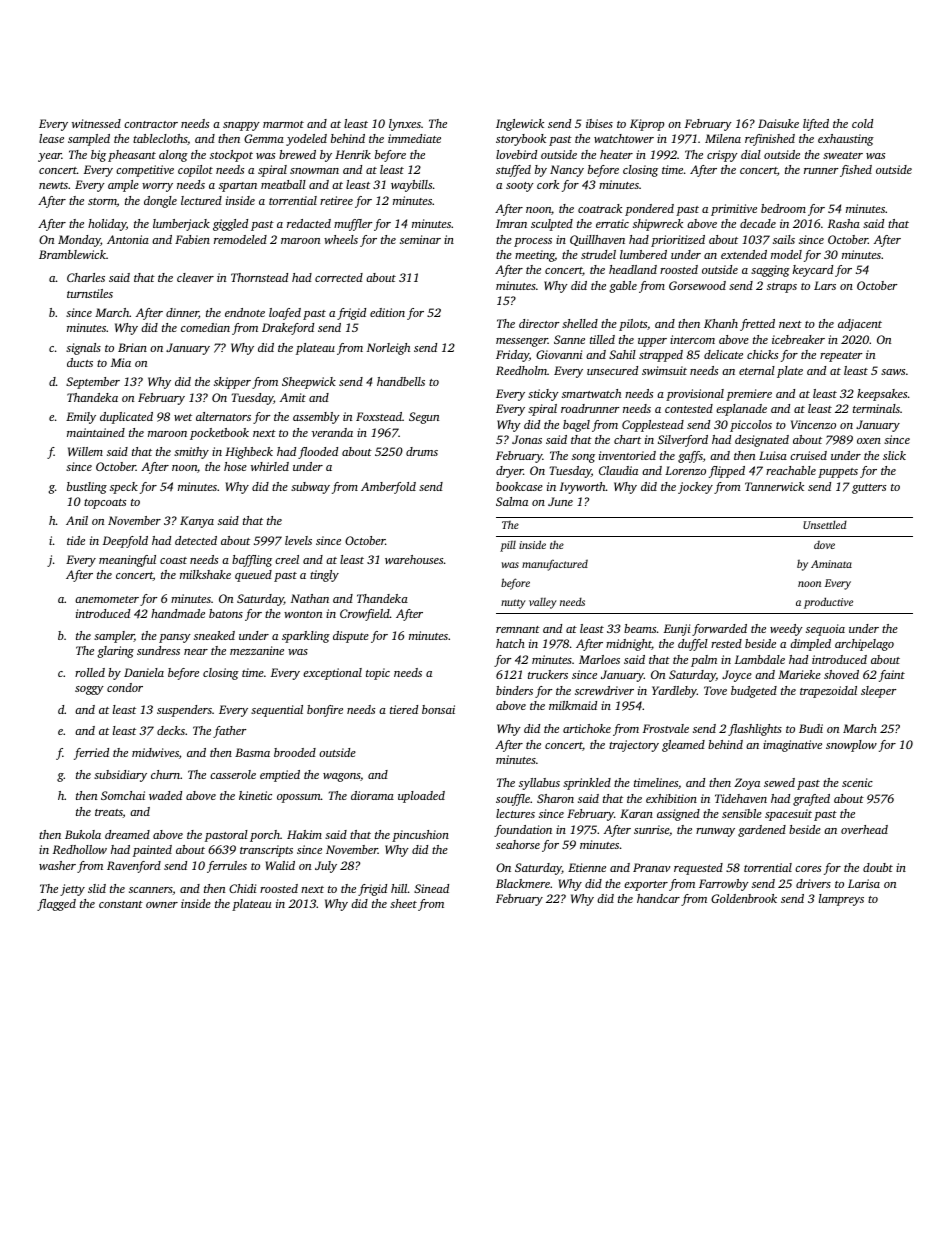 This screenshot has height=1233, width=952. Describe the element at coordinates (438, 709) in the screenshot. I see `bonsai` at that location.
